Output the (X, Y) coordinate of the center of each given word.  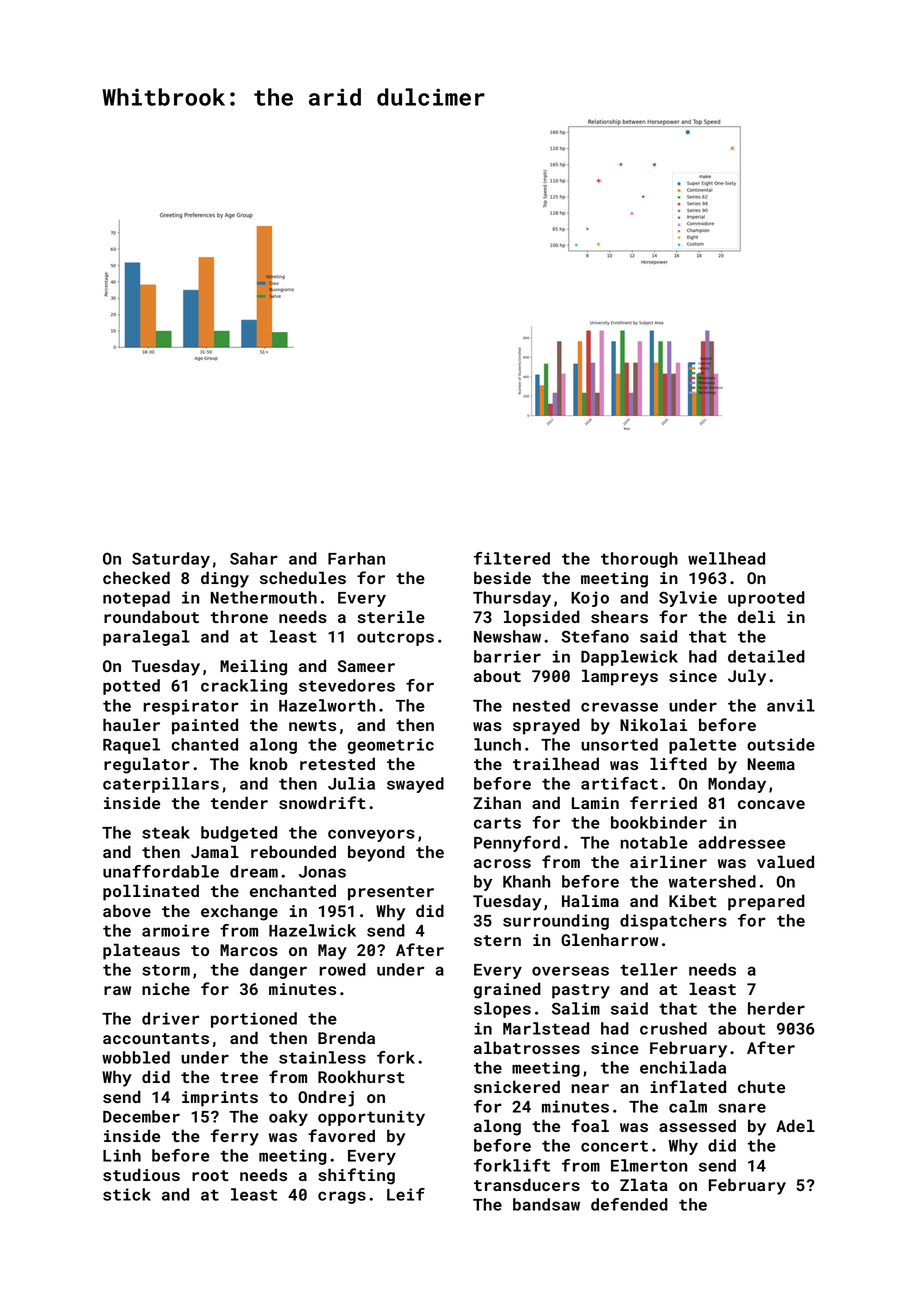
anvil (791, 705)
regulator (147, 765)
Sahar (254, 558)
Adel (795, 1125)
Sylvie (688, 599)
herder (776, 1008)
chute (761, 1086)
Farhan (356, 558)
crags (342, 1197)
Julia (351, 783)
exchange (239, 912)
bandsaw (546, 1204)
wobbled (136, 1057)
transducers (527, 1184)
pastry (581, 991)
